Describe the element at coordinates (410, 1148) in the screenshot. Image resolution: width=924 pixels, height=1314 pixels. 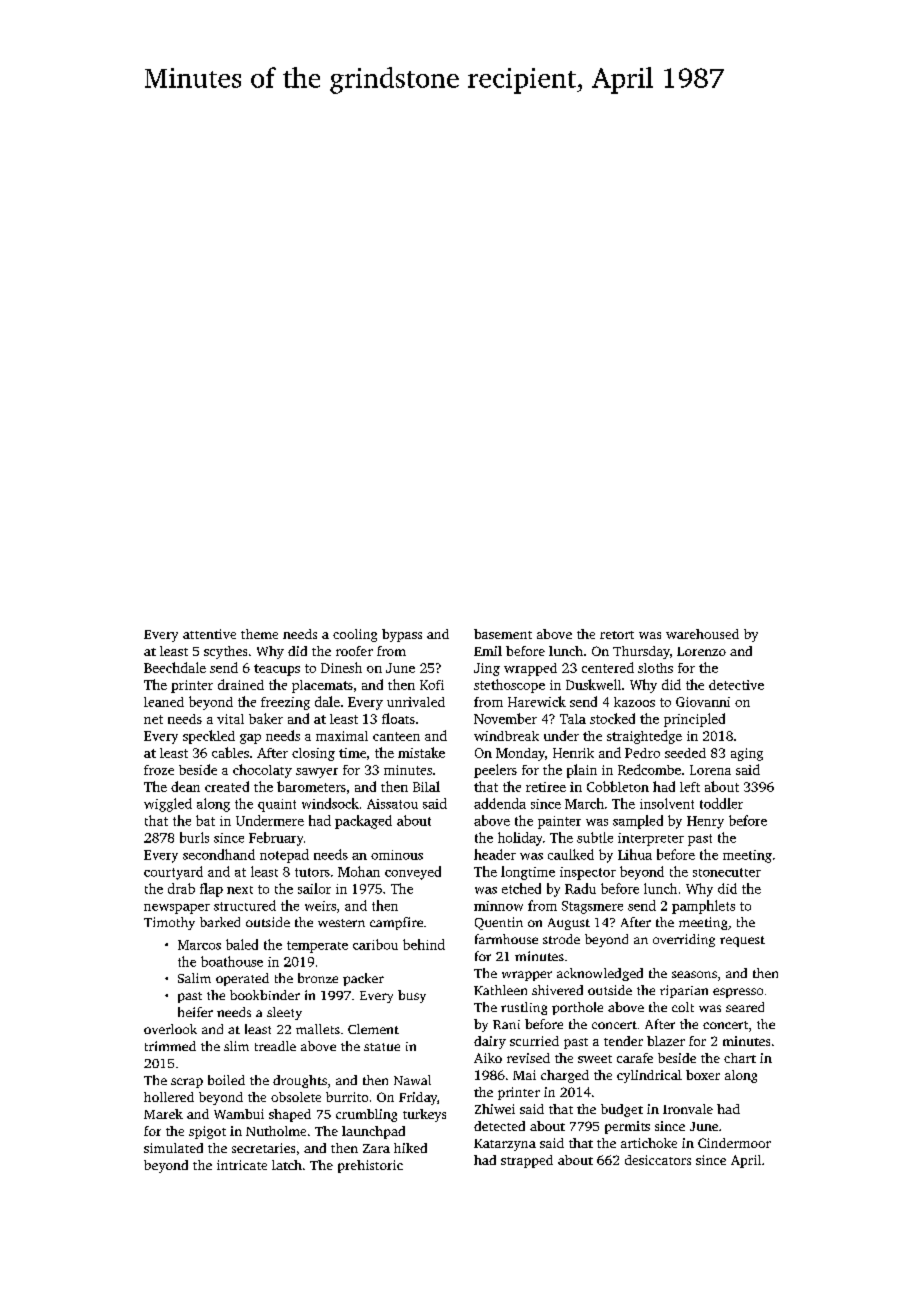
I see `hiked` at that location.
